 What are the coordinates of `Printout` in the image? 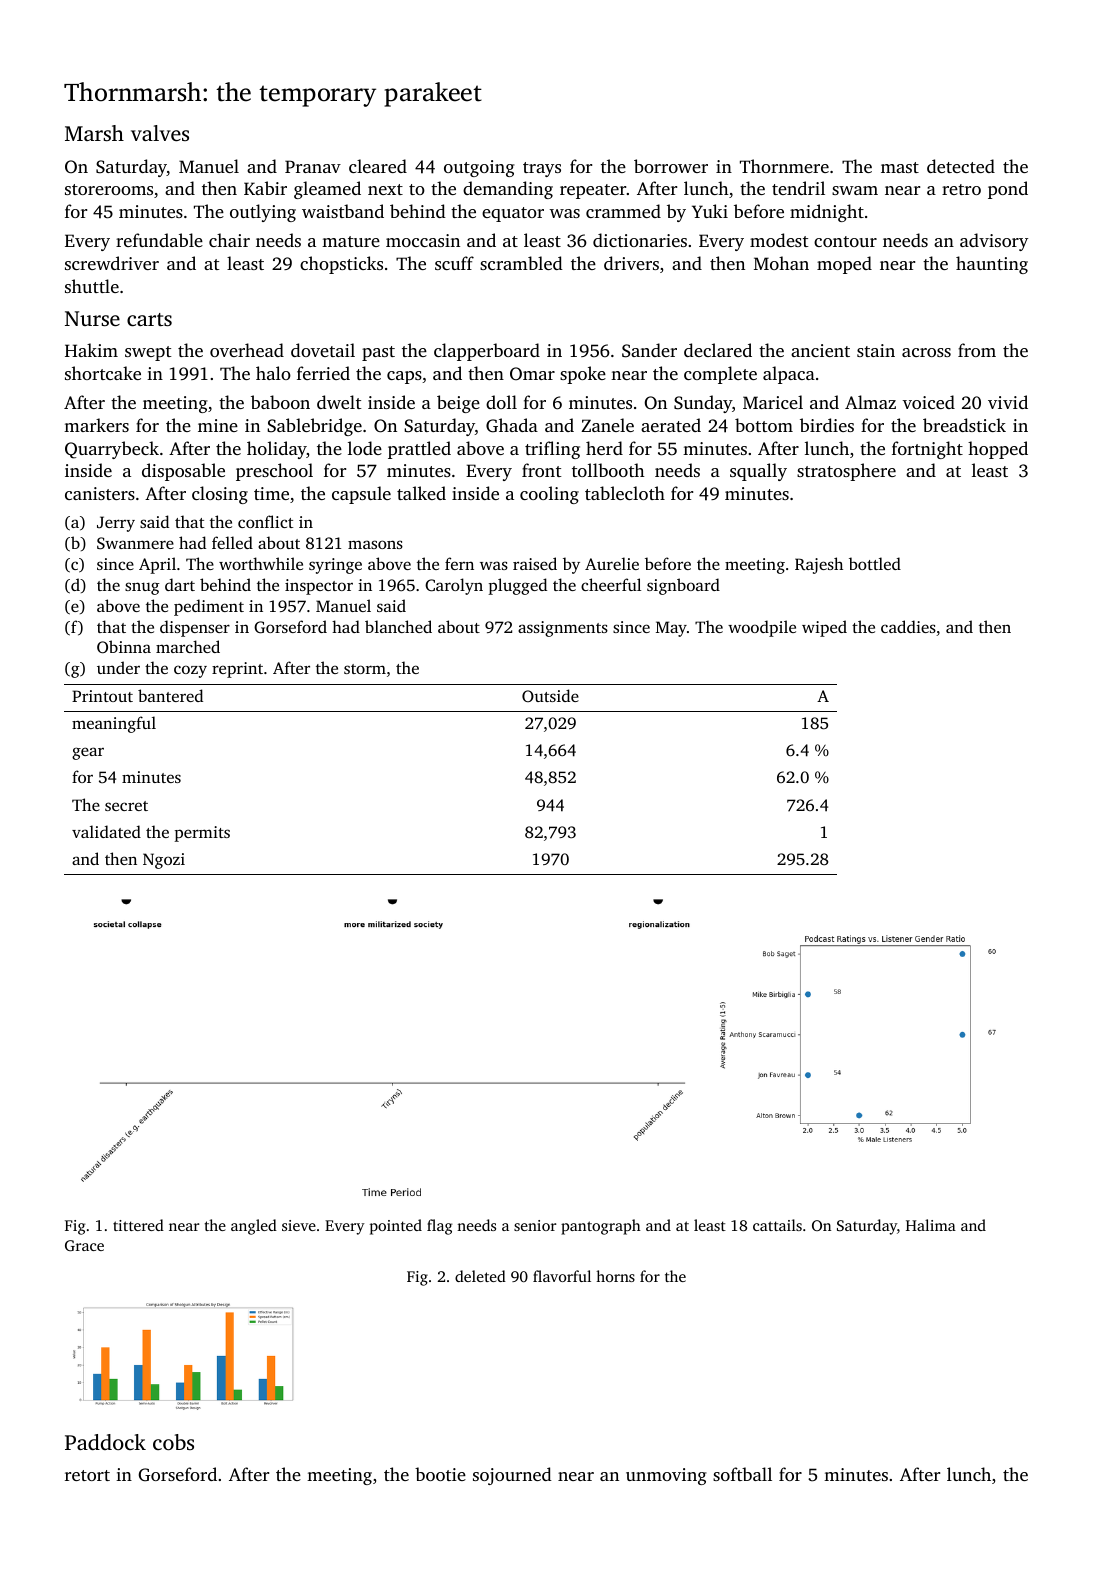 It's located at (102, 696).
